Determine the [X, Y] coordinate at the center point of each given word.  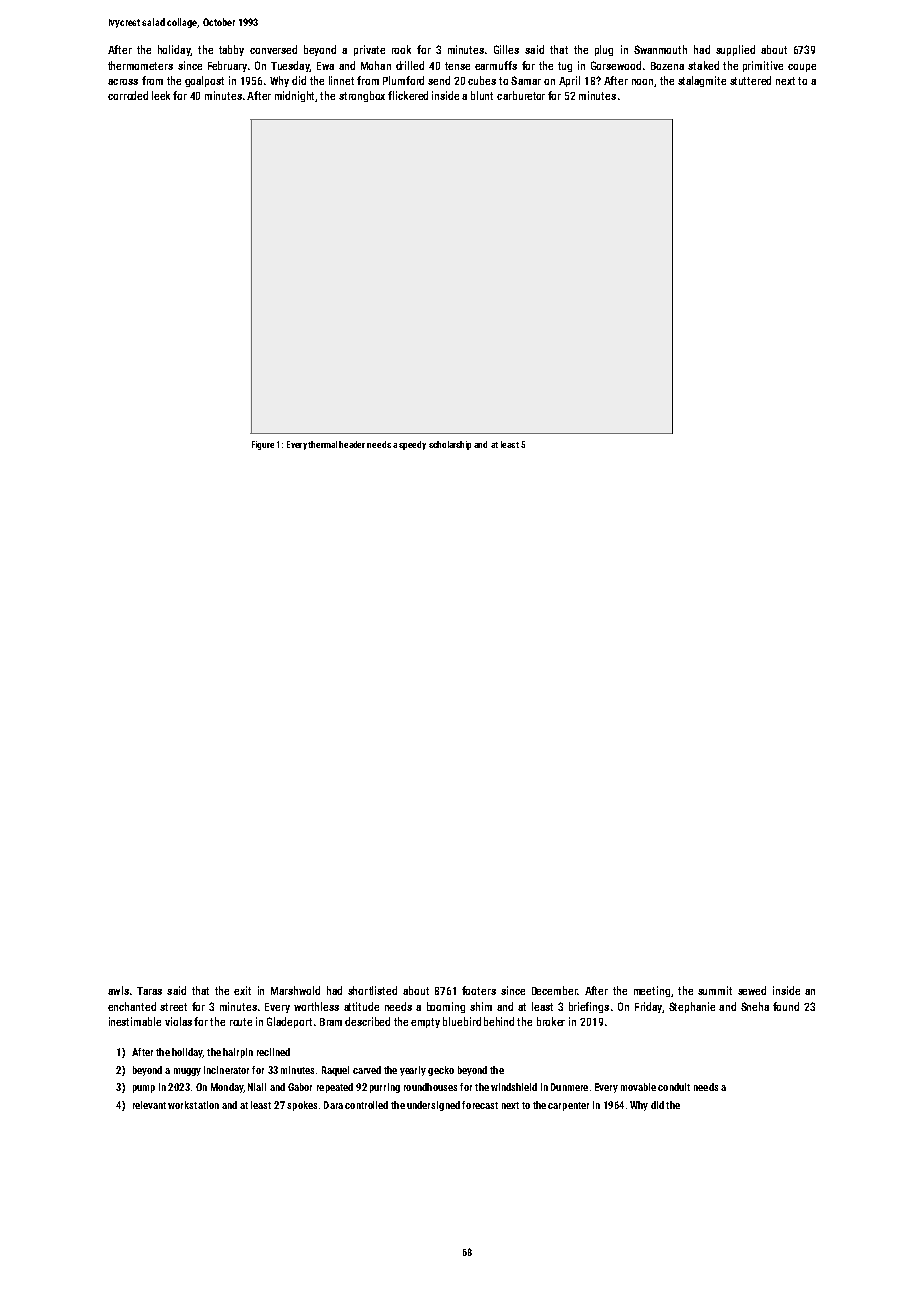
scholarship [450, 445]
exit [242, 990]
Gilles [506, 49]
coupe [802, 68]
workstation [193, 1105]
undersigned [433, 1106]
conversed [273, 49]
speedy [412, 445]
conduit [674, 1087]
